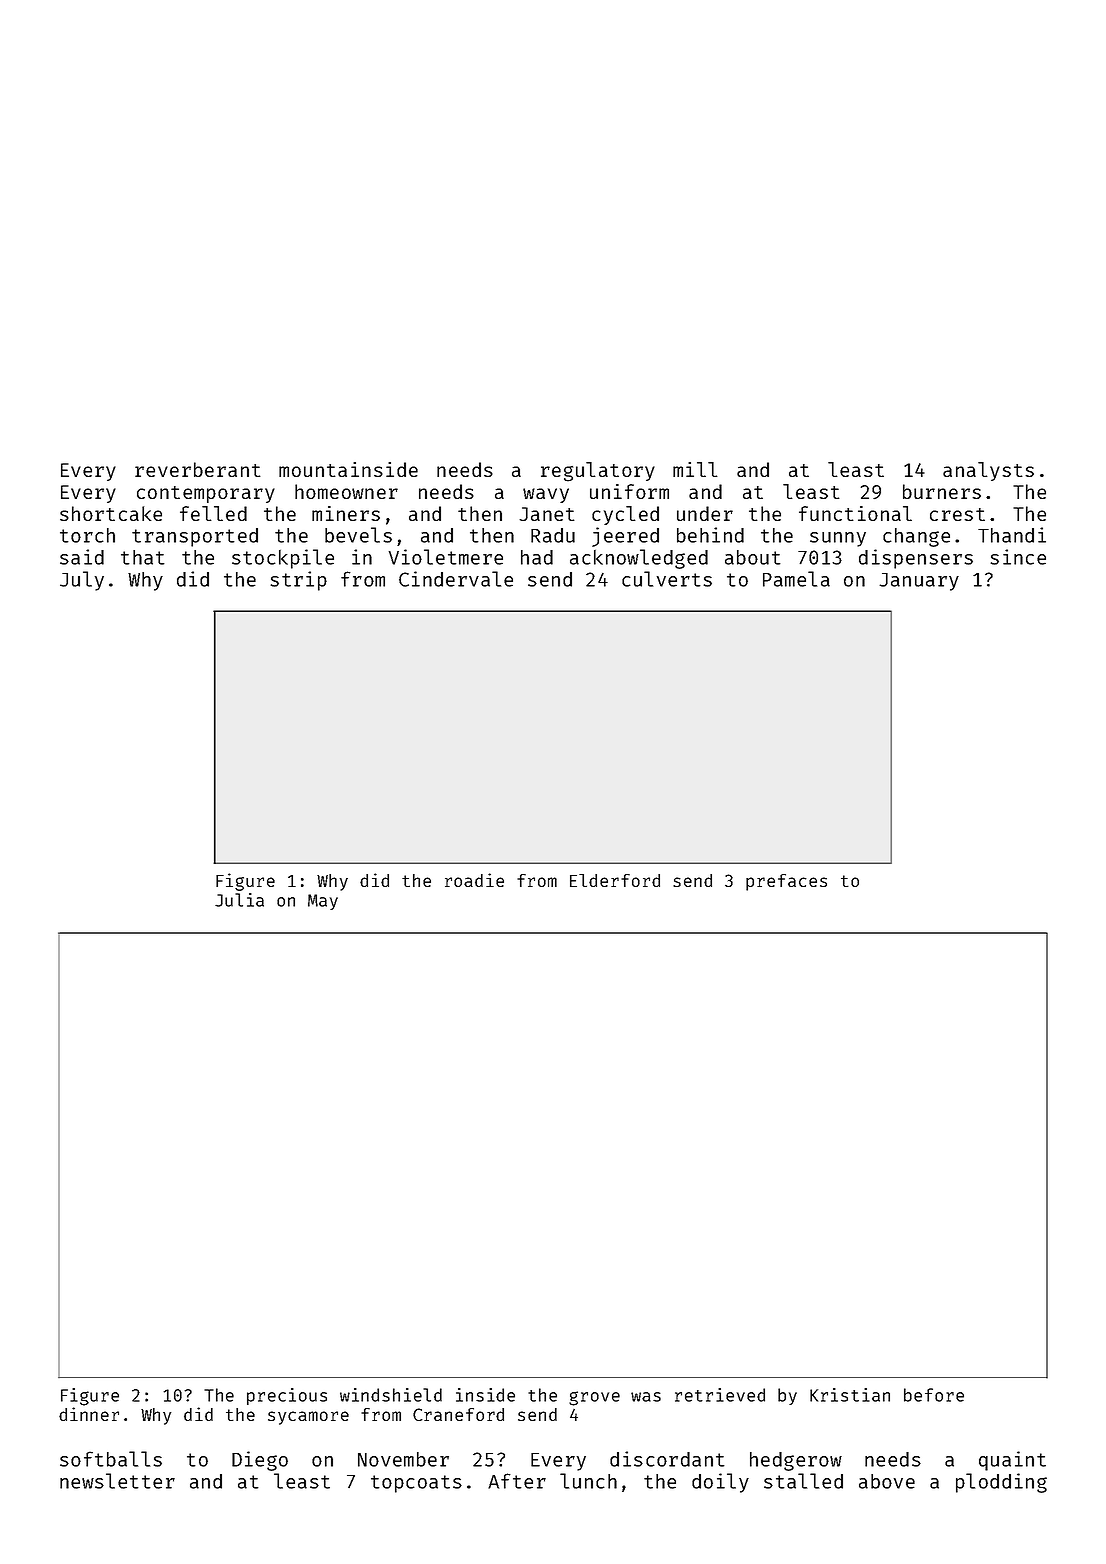 This document has height=1564, width=1106. Describe the element at coordinates (615, 880) in the document. I see `Elderford` at that location.
